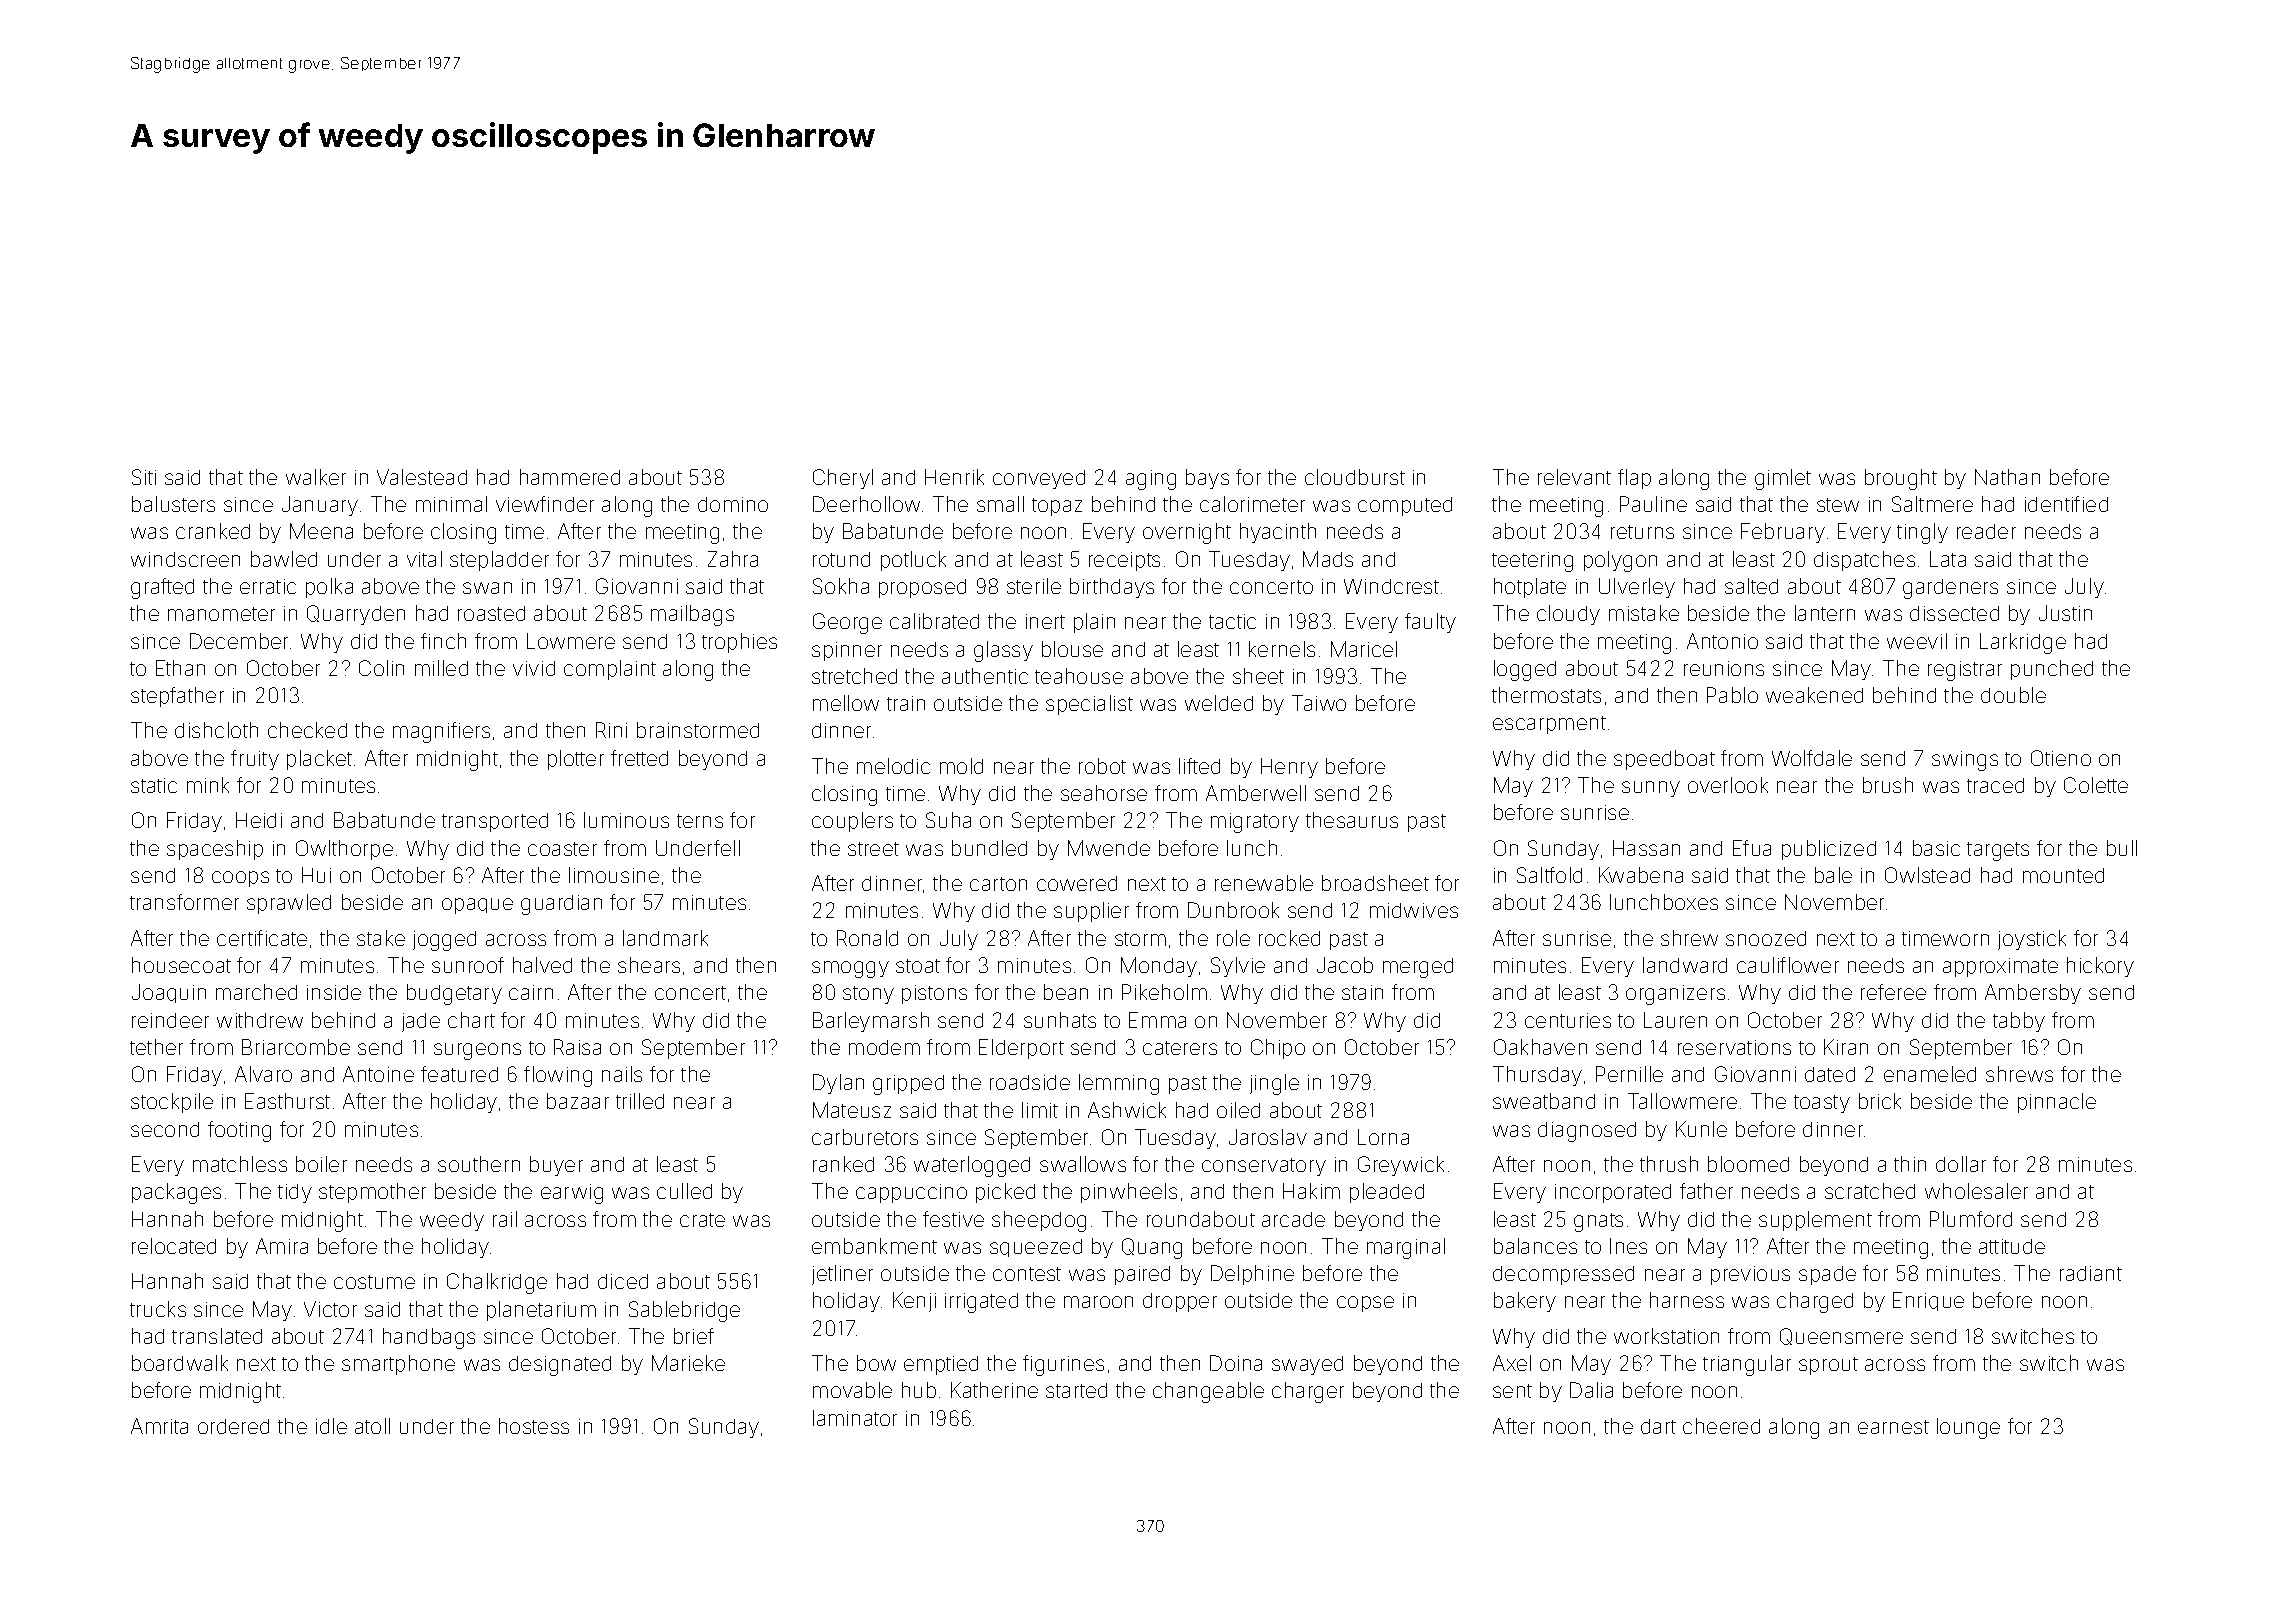 This screenshot has width=2273, height=1607. What do you see at coordinates (1637, 588) in the screenshot?
I see `Ulverley` at bounding box center [1637, 588].
